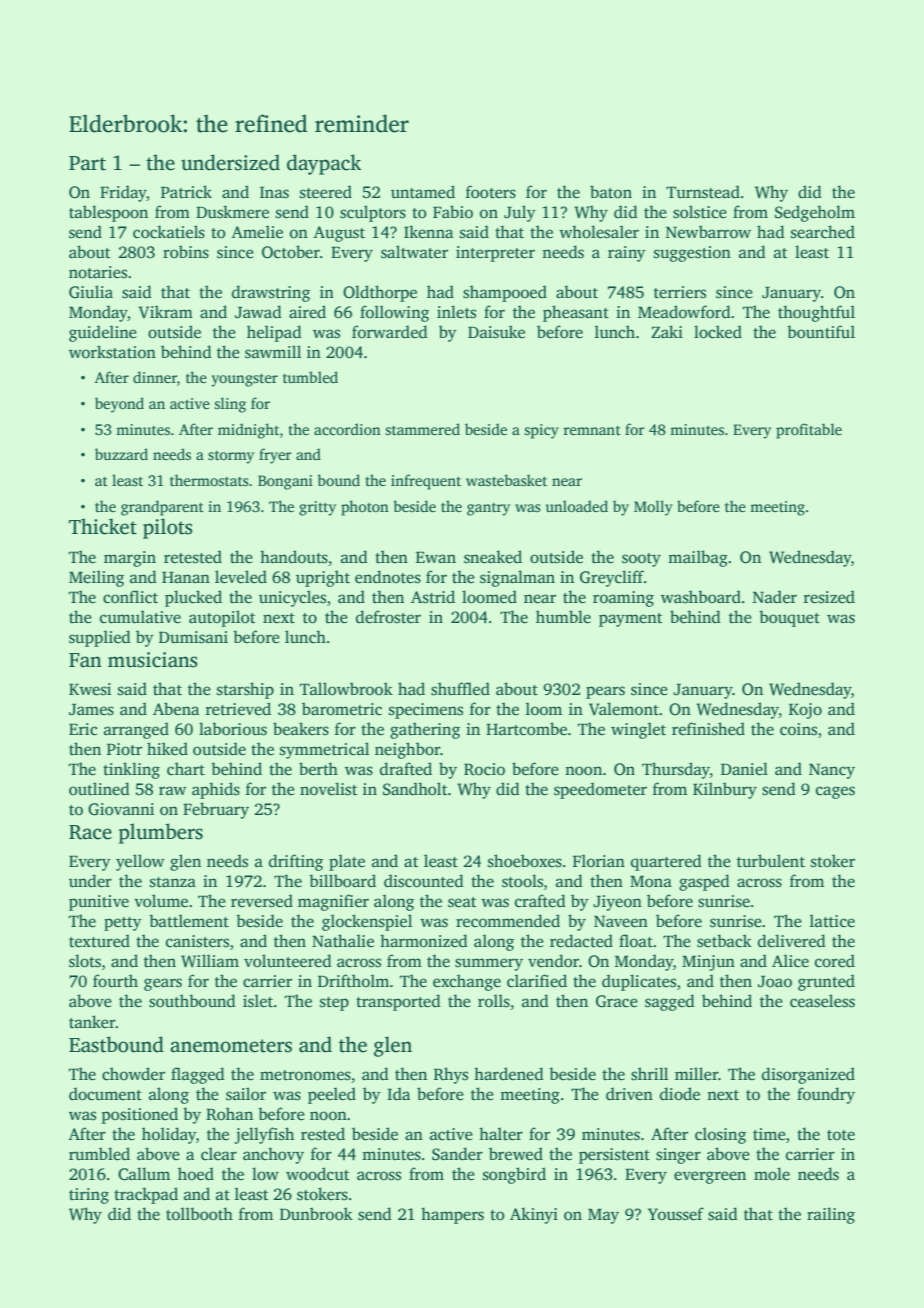 The image size is (924, 1308). Describe the element at coordinates (534, 1215) in the page. I see `Akinyi` at that location.
